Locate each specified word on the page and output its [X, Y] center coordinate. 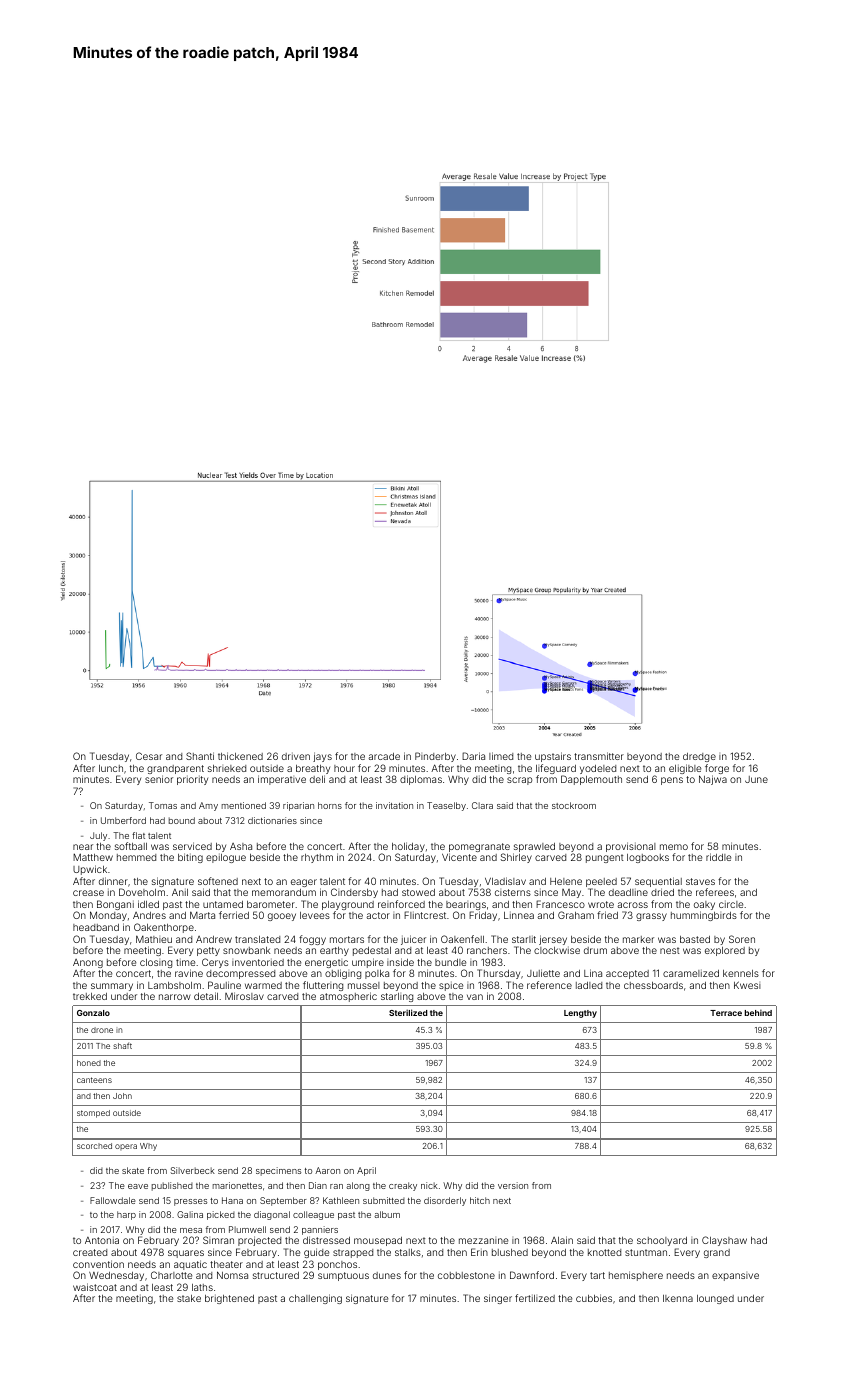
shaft [122, 1045]
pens [672, 781]
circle [731, 904]
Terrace [726, 1013]
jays [322, 757]
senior [159, 779]
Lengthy [580, 1014]
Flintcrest [425, 915]
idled [148, 904]
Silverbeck [193, 1170]
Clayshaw [724, 1241]
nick [429, 1185]
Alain [562, 1240]
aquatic [190, 1265]
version [513, 1185]
